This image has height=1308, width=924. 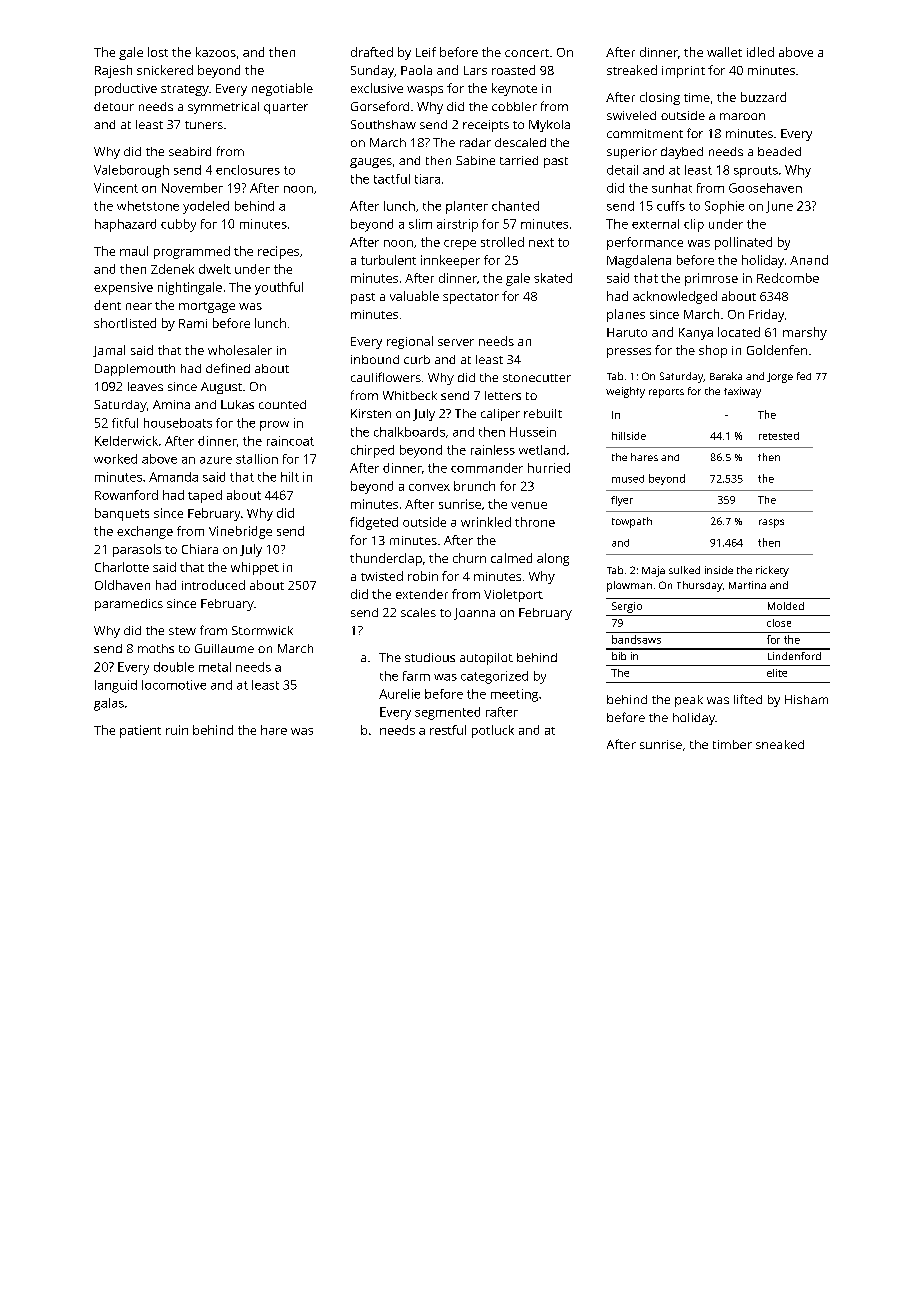 I want to click on slim, so click(x=420, y=224).
